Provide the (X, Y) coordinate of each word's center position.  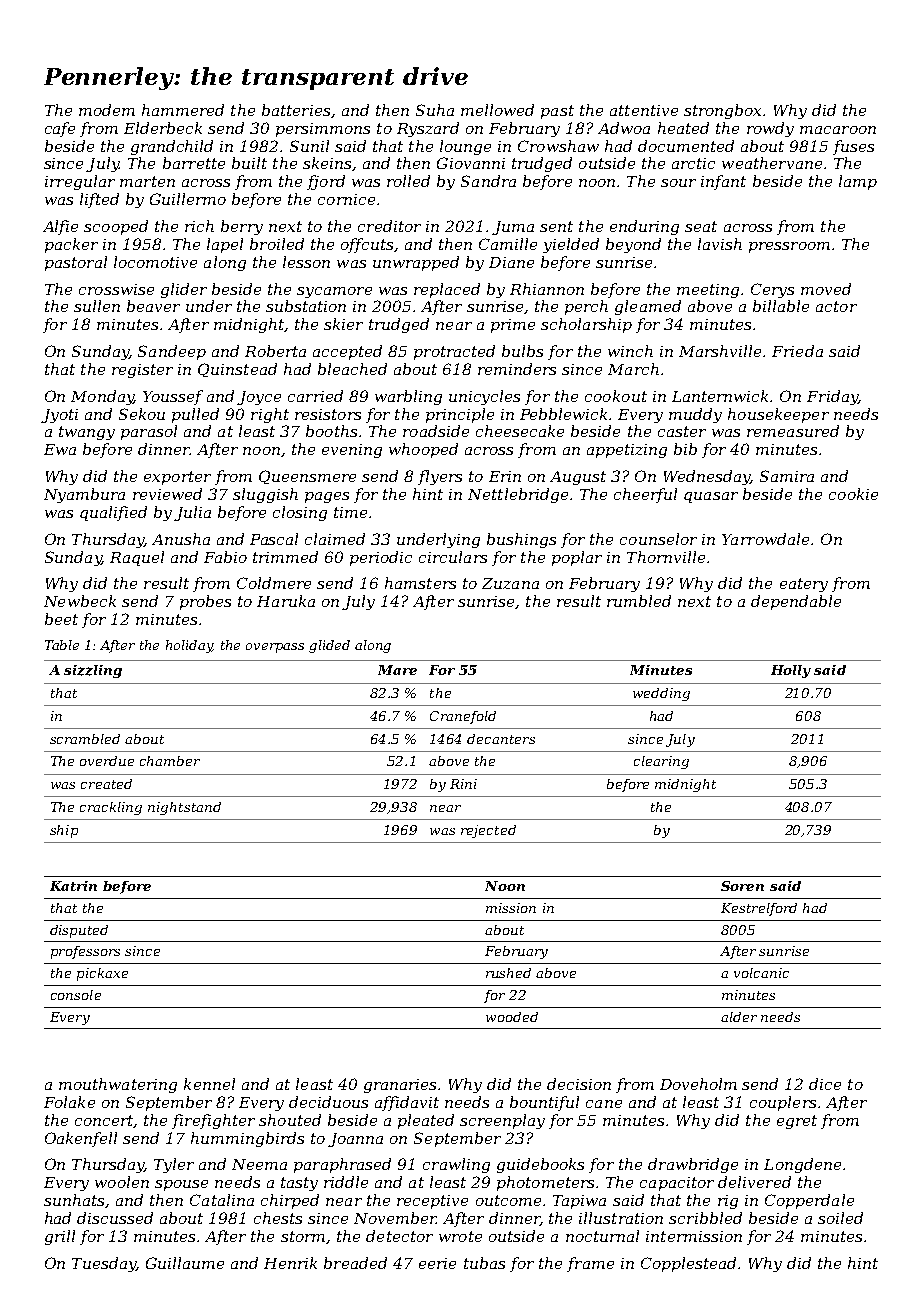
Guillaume (185, 1263)
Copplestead (688, 1264)
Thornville (666, 557)
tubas (484, 1263)
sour (678, 183)
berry (242, 227)
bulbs (522, 351)
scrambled (85, 739)
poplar (577, 558)
